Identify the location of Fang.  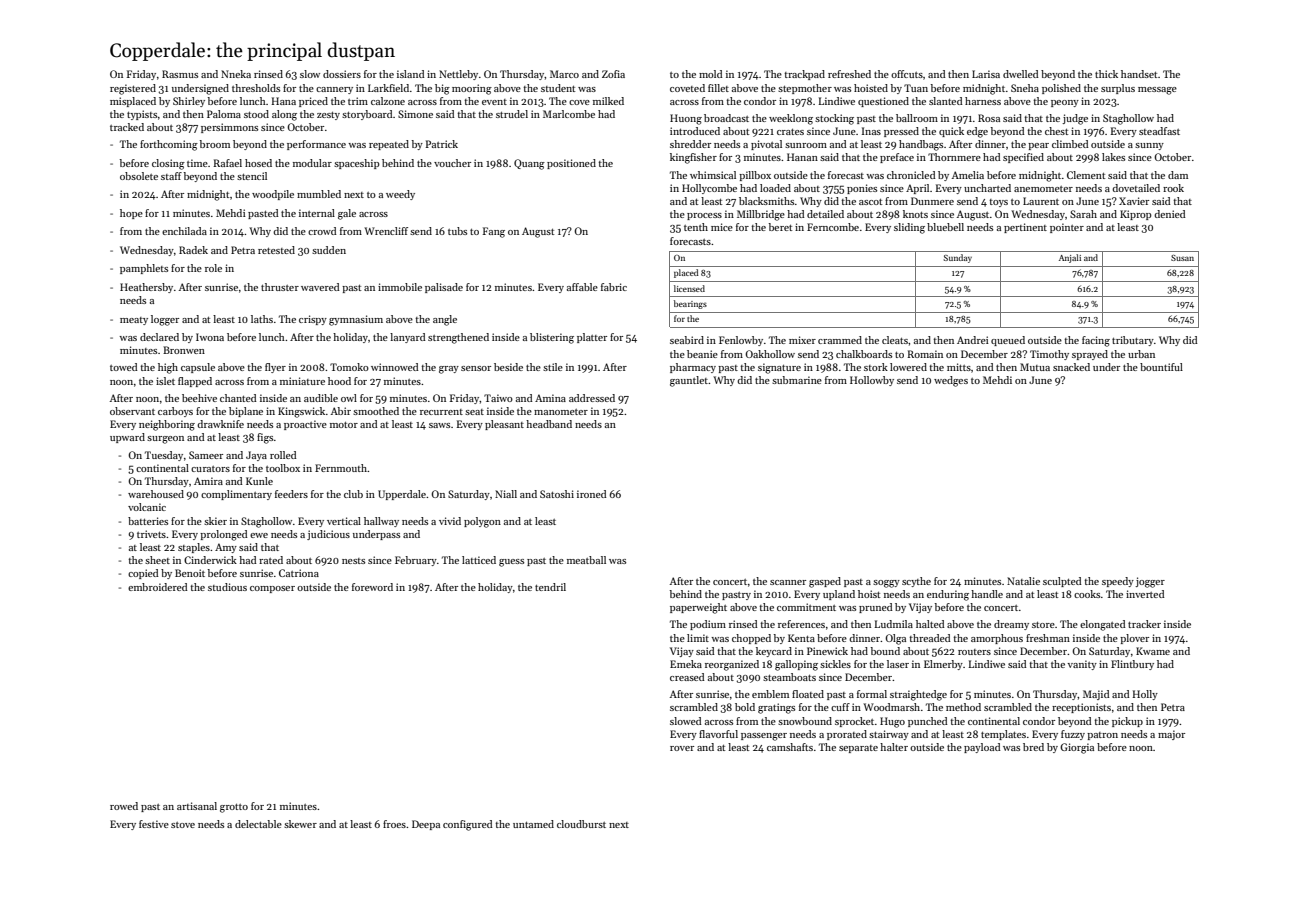
(494, 232).
